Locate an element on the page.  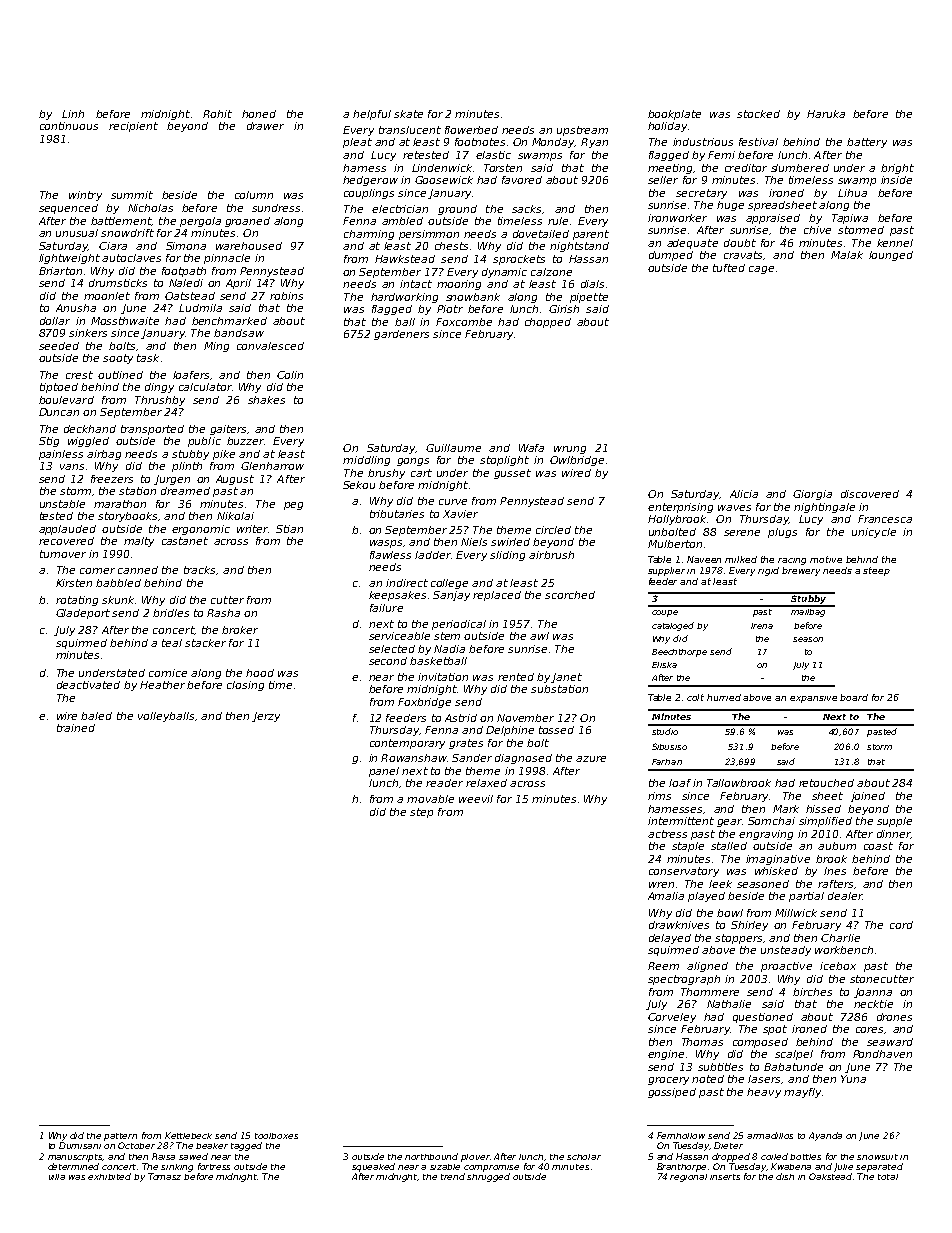
ladder is located at coordinates (433, 555).
